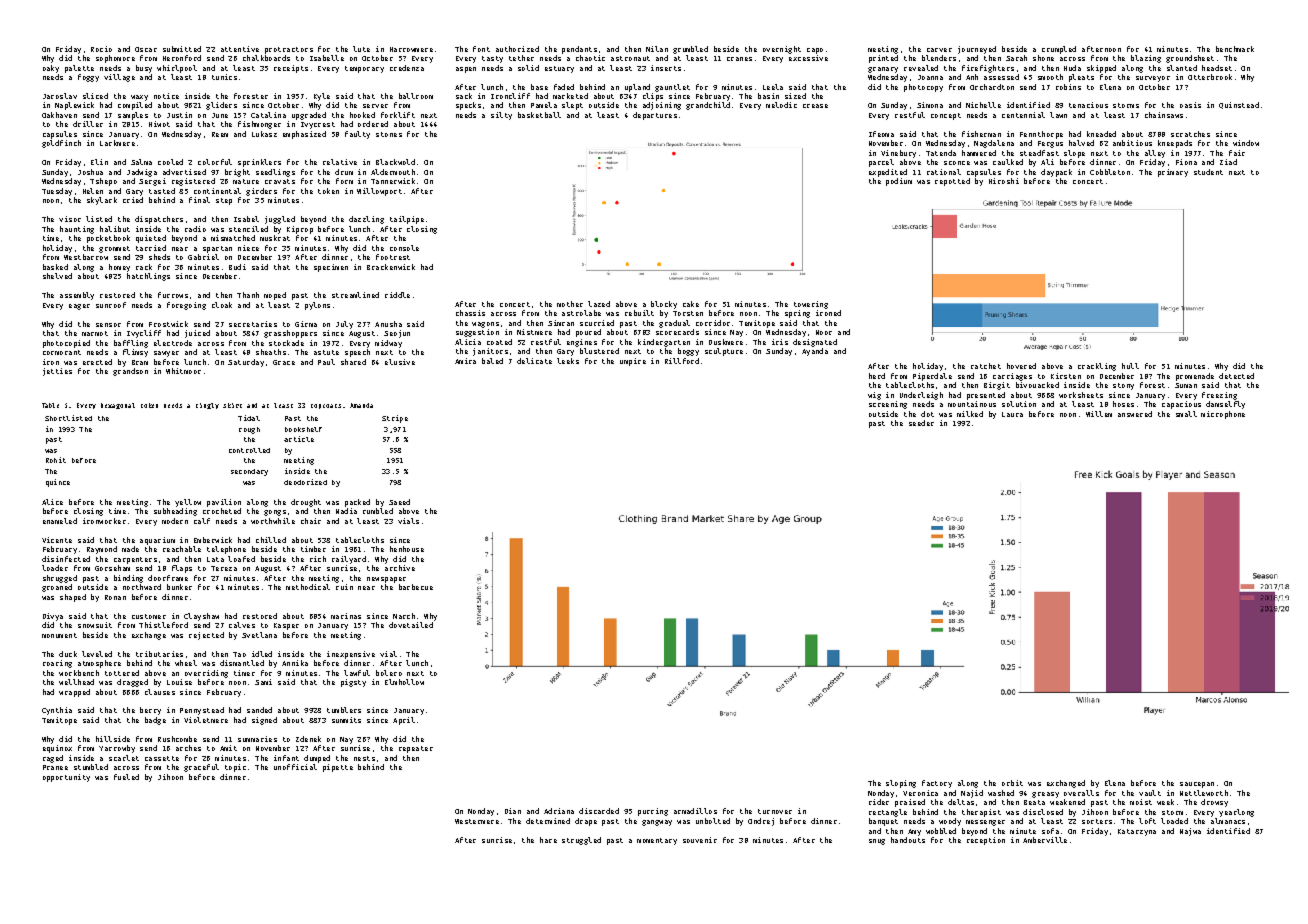 This screenshot has width=1308, height=924. Describe the element at coordinates (633, 362) in the screenshot. I see `umpire` at that location.
